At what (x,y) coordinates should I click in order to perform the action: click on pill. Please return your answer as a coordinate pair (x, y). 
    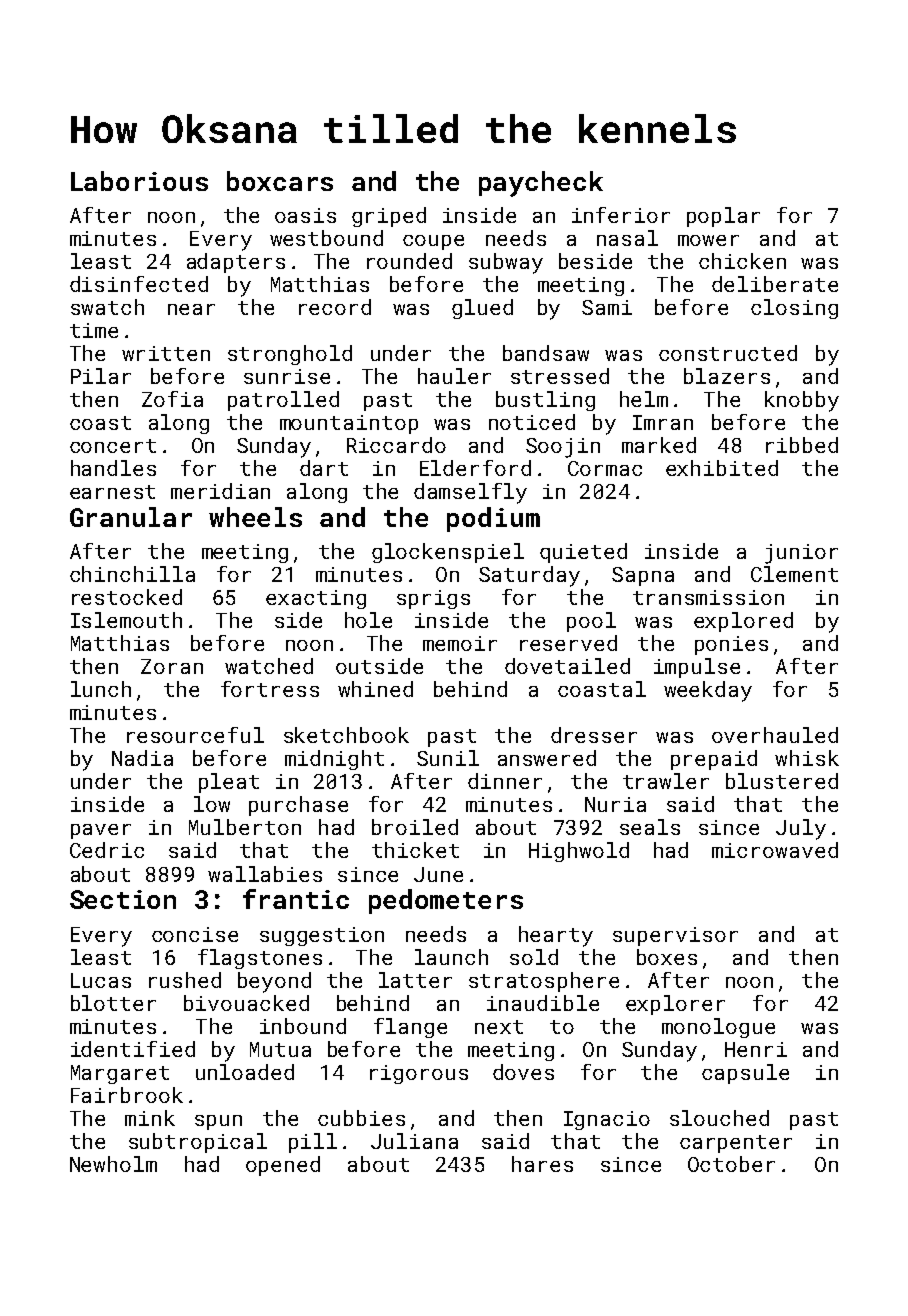
    Looking at the image, I should click on (313, 1143).
